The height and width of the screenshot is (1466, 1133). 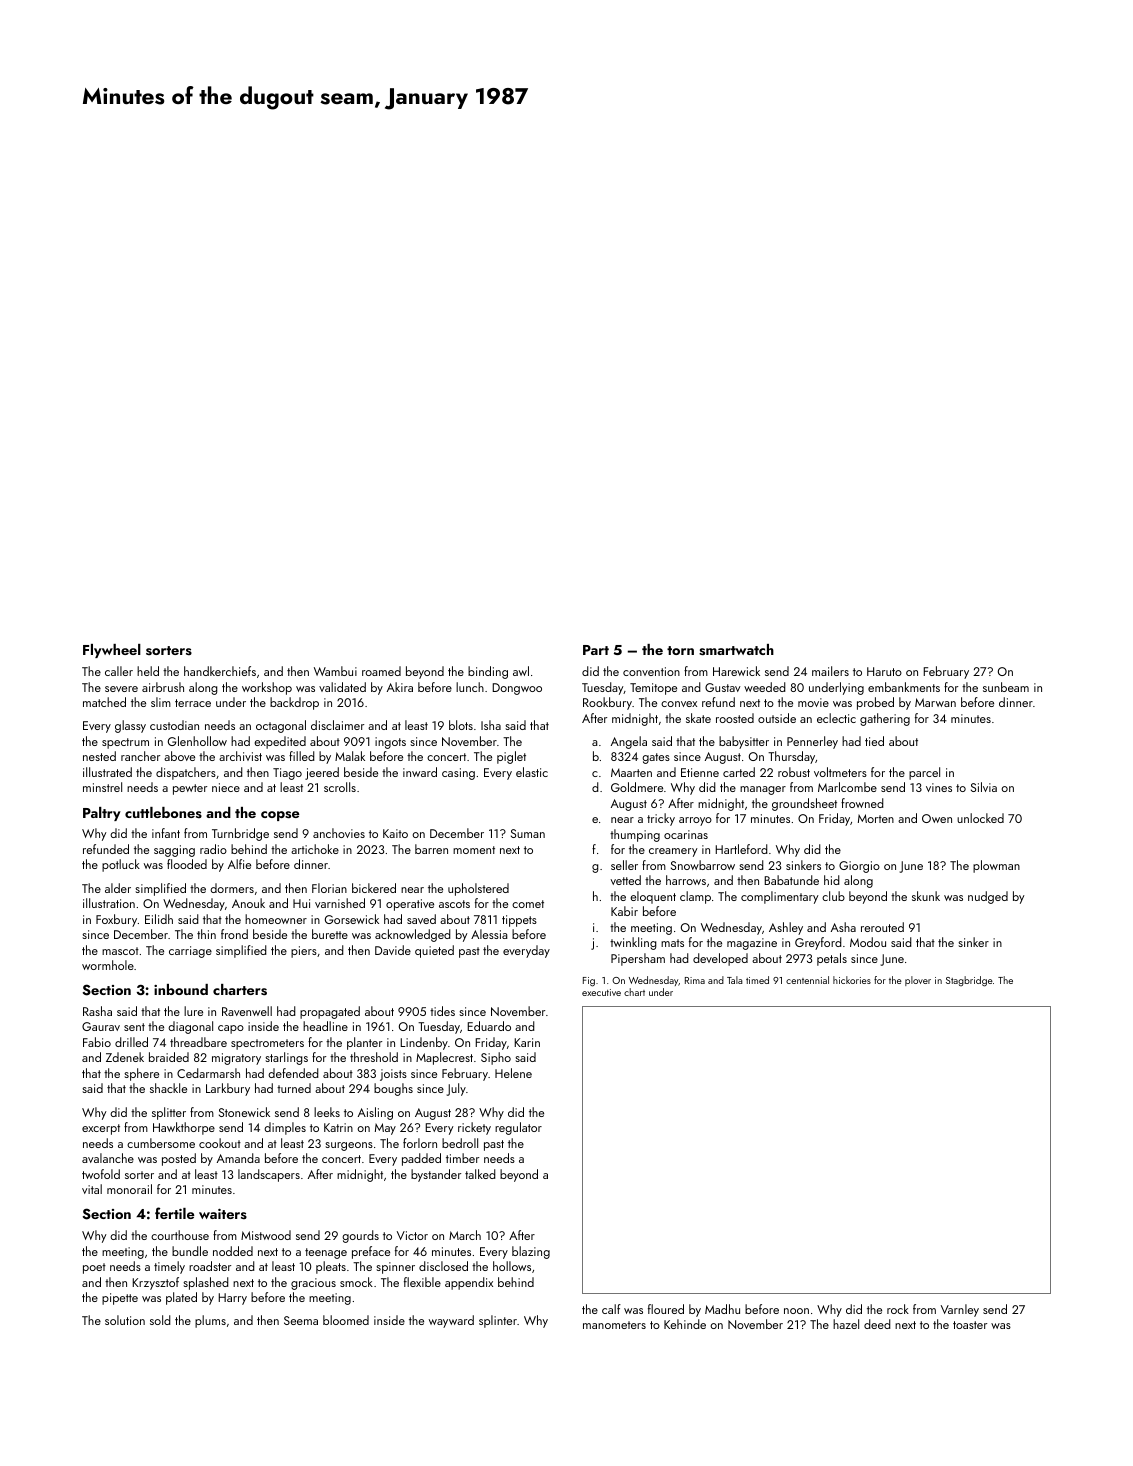 What do you see at coordinates (960, 1310) in the screenshot?
I see `Varnley` at bounding box center [960, 1310].
